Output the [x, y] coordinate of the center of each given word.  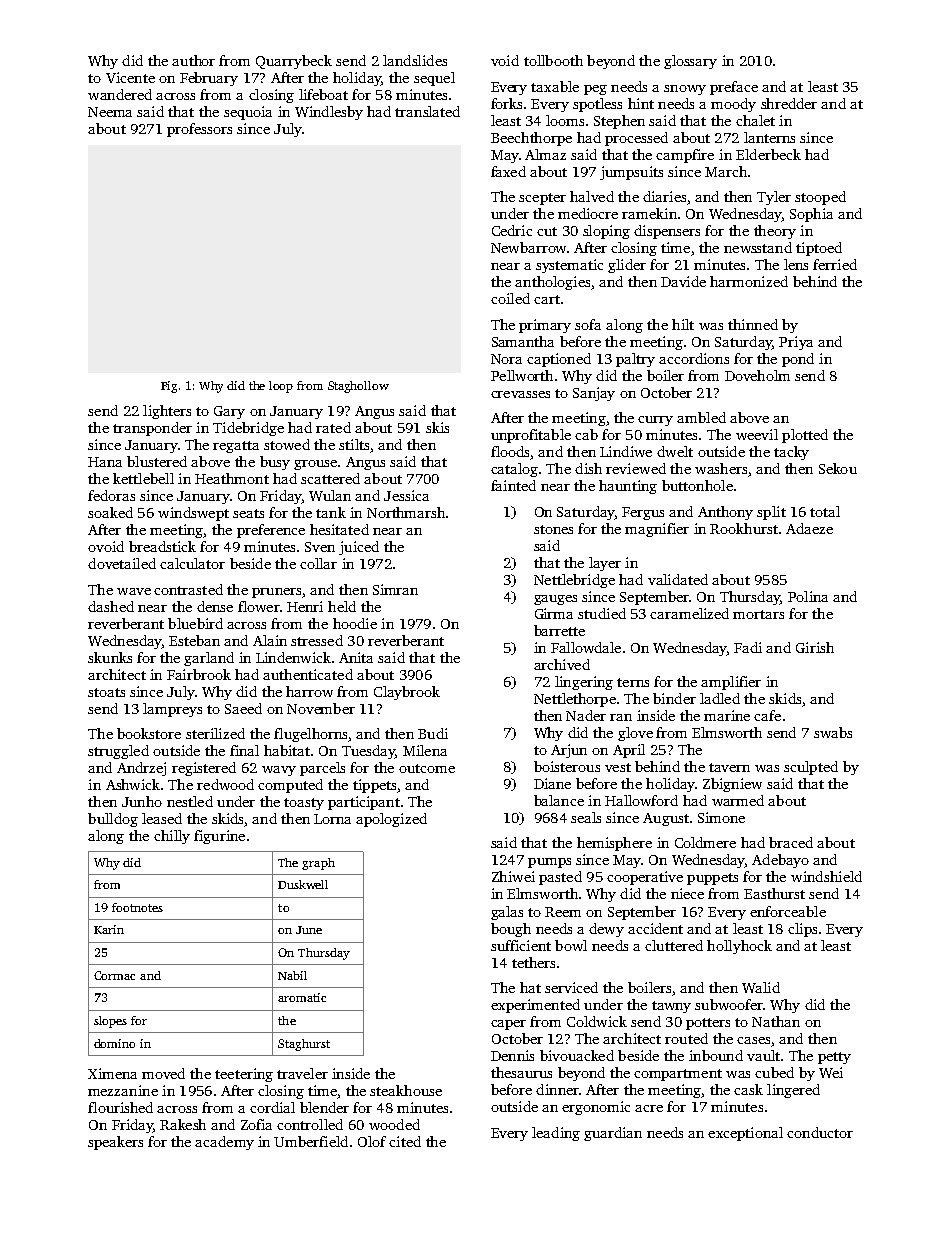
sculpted [811, 768]
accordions [694, 358]
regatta [236, 447]
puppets [712, 879]
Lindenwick [293, 657]
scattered [330, 478]
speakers [115, 1143]
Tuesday [368, 752]
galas [507, 913]
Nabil [292, 975]
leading [556, 1134]
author [193, 60]
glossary [690, 62]
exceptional [745, 1134]
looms [565, 120]
